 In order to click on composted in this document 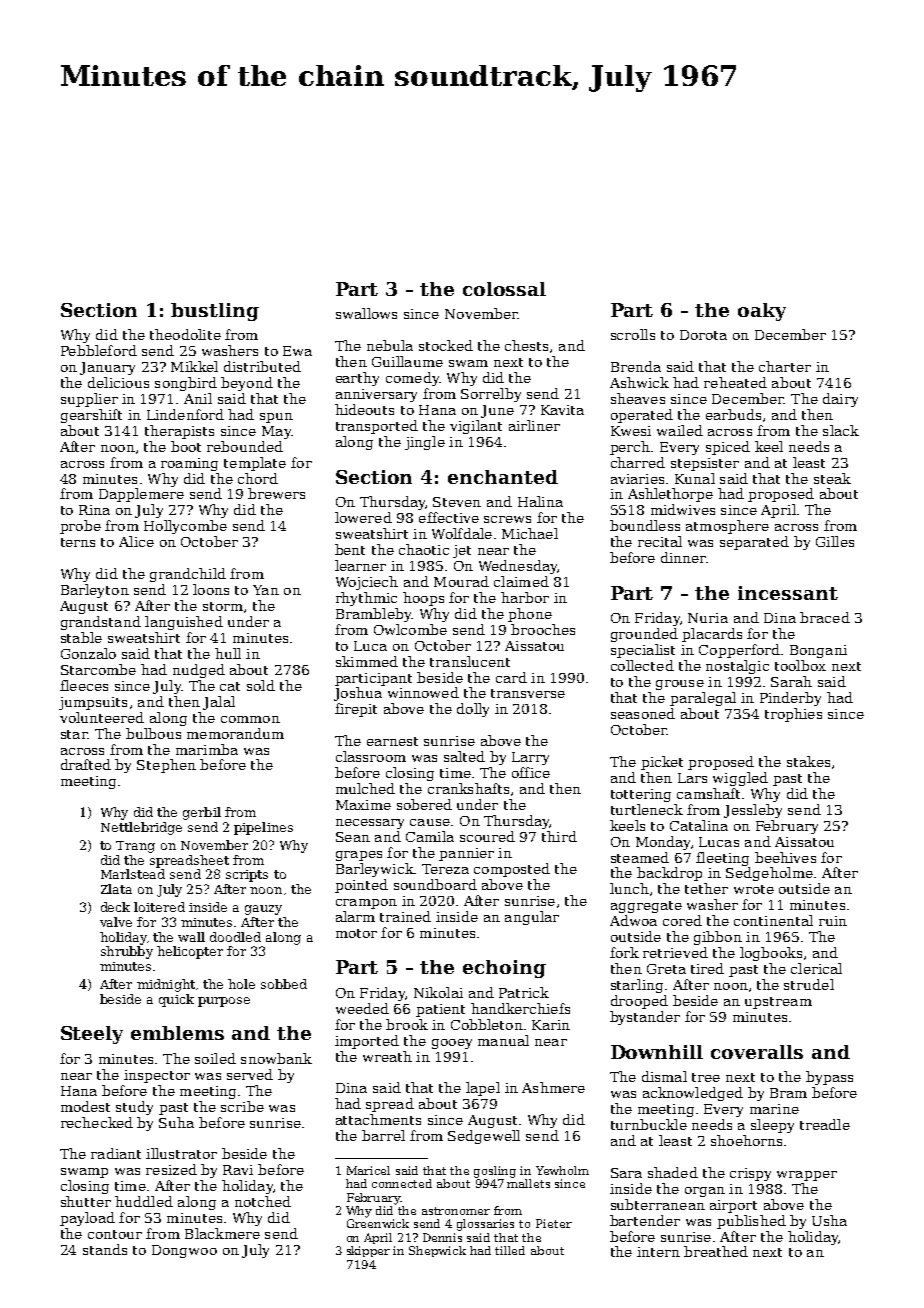, I will do `click(512, 870)`.
